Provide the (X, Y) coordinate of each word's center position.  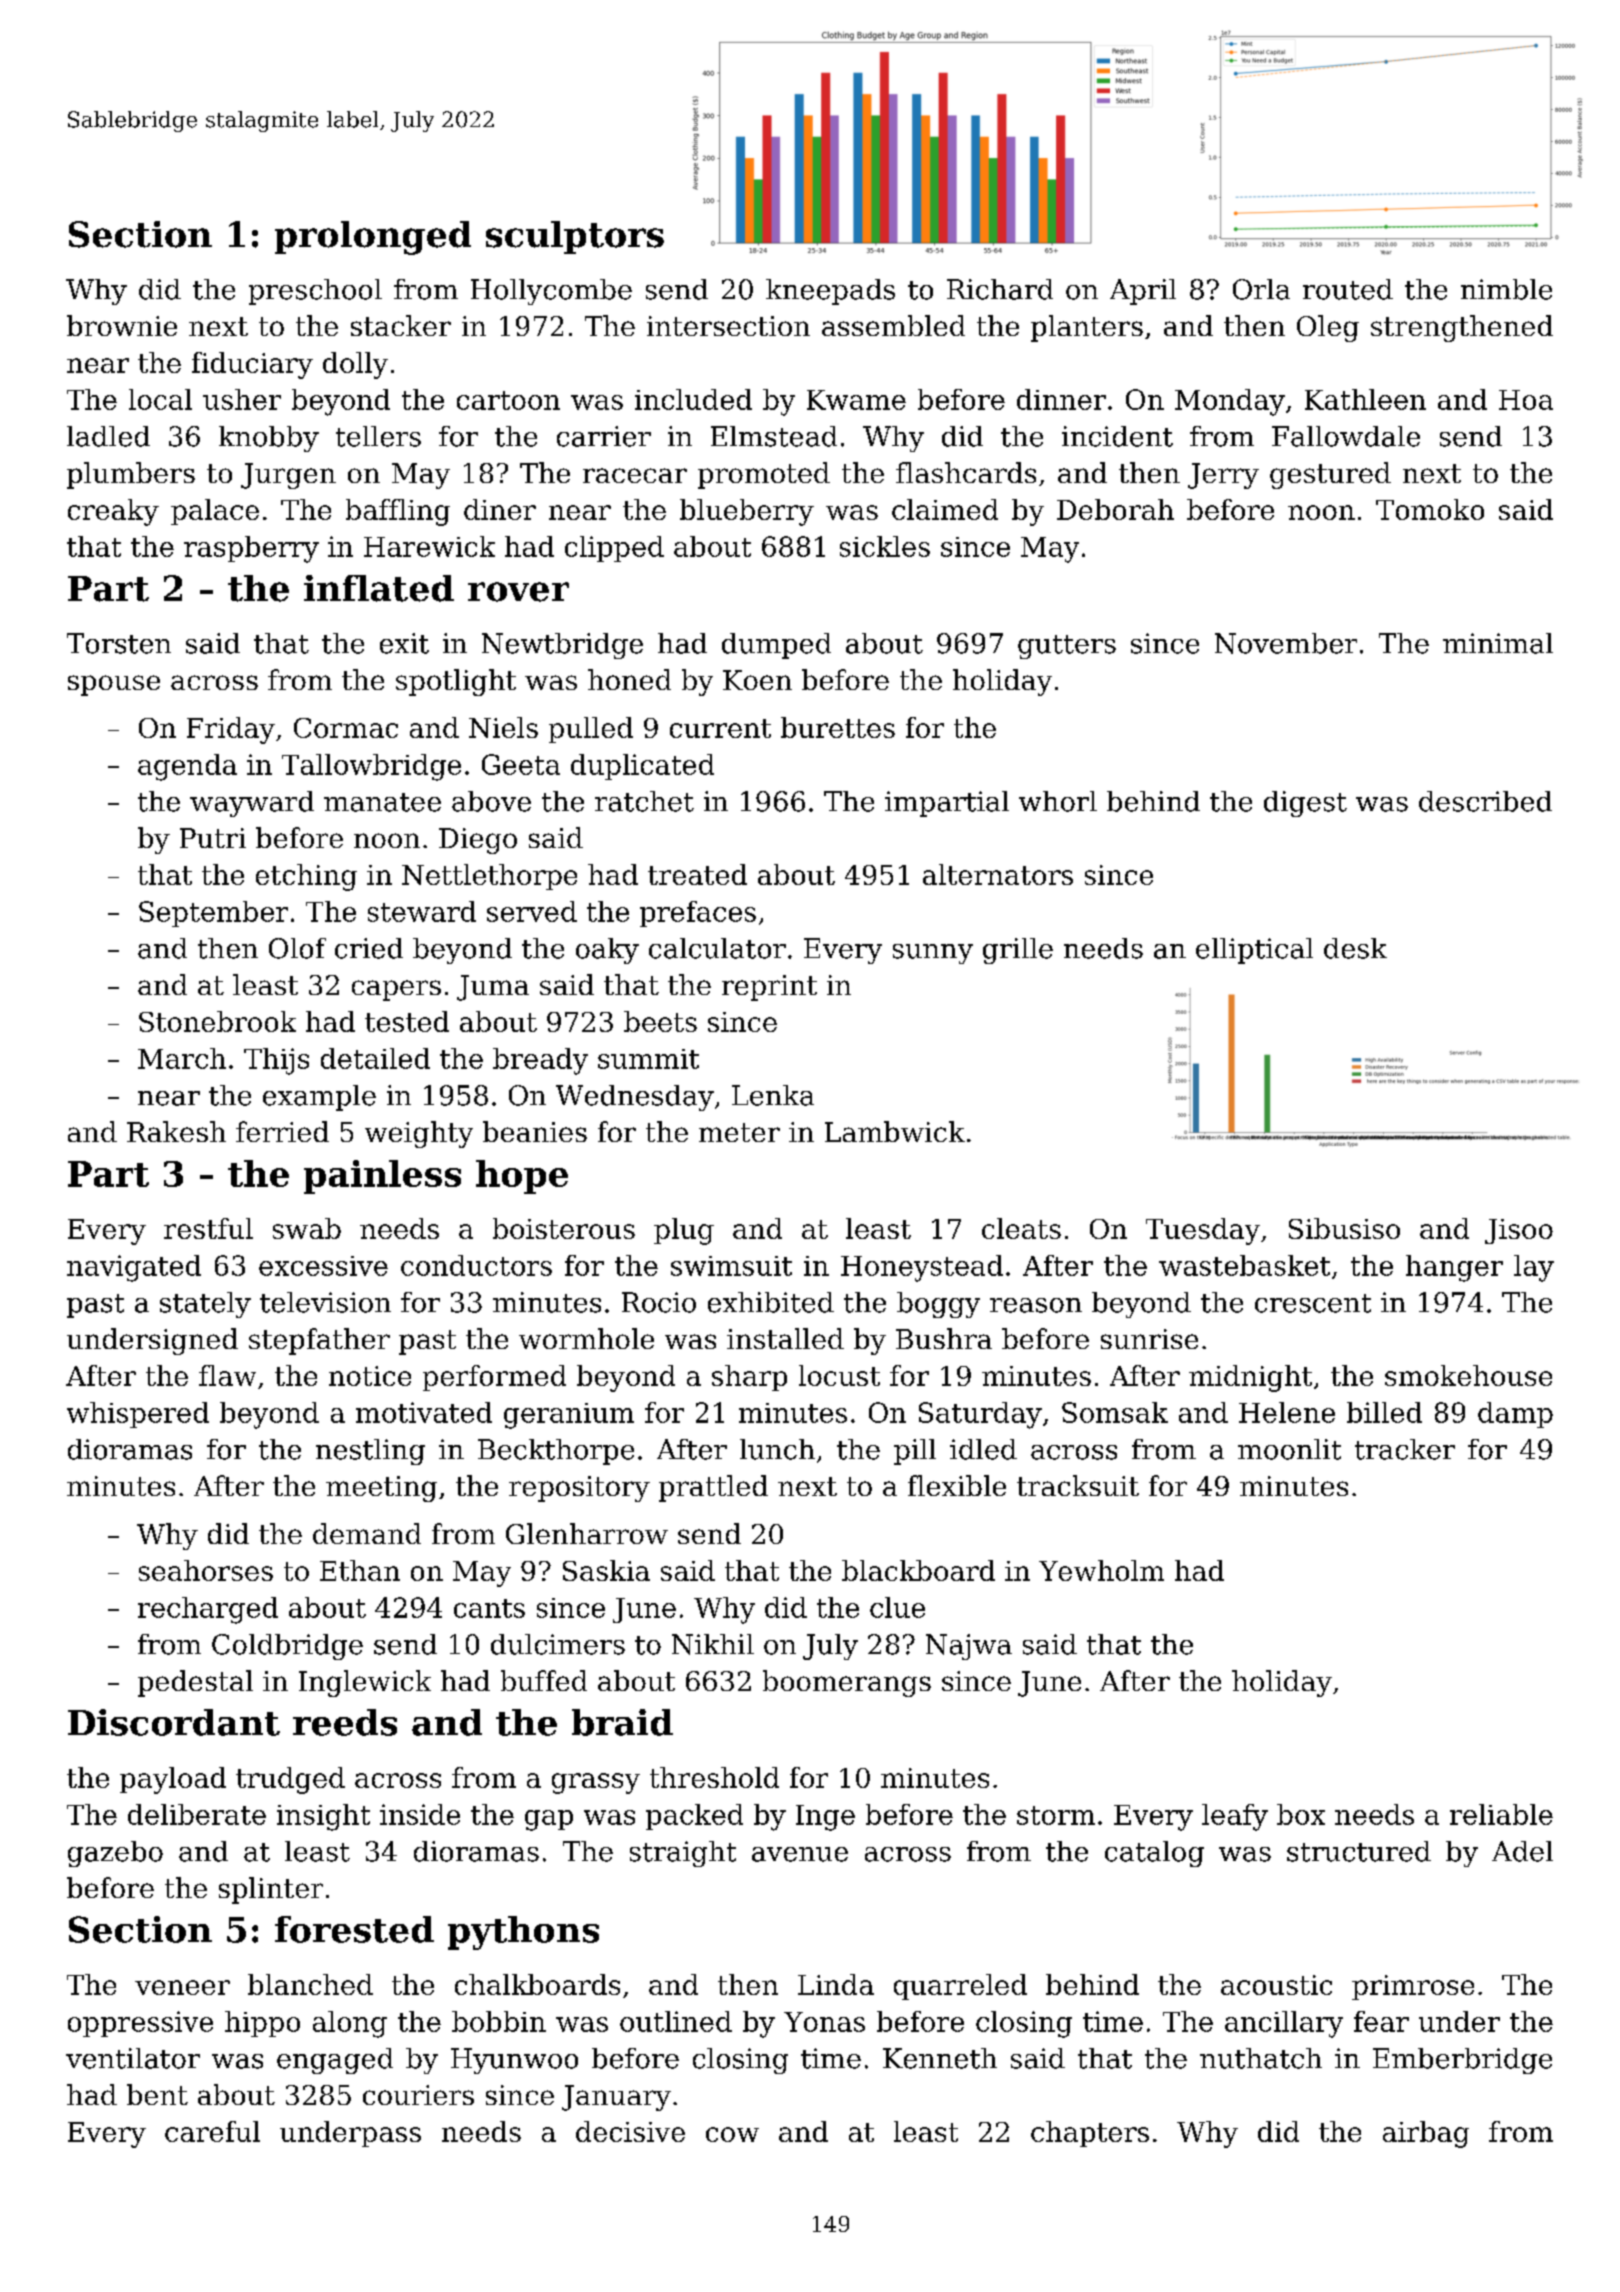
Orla (1261, 289)
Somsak (1115, 1412)
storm (1056, 1815)
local (160, 399)
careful (212, 2131)
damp (1515, 1415)
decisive (630, 2131)
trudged (290, 1780)
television (325, 1302)
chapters (1090, 2134)
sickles (885, 546)
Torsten (119, 643)
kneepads (830, 292)
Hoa (1526, 400)
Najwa (969, 1647)
